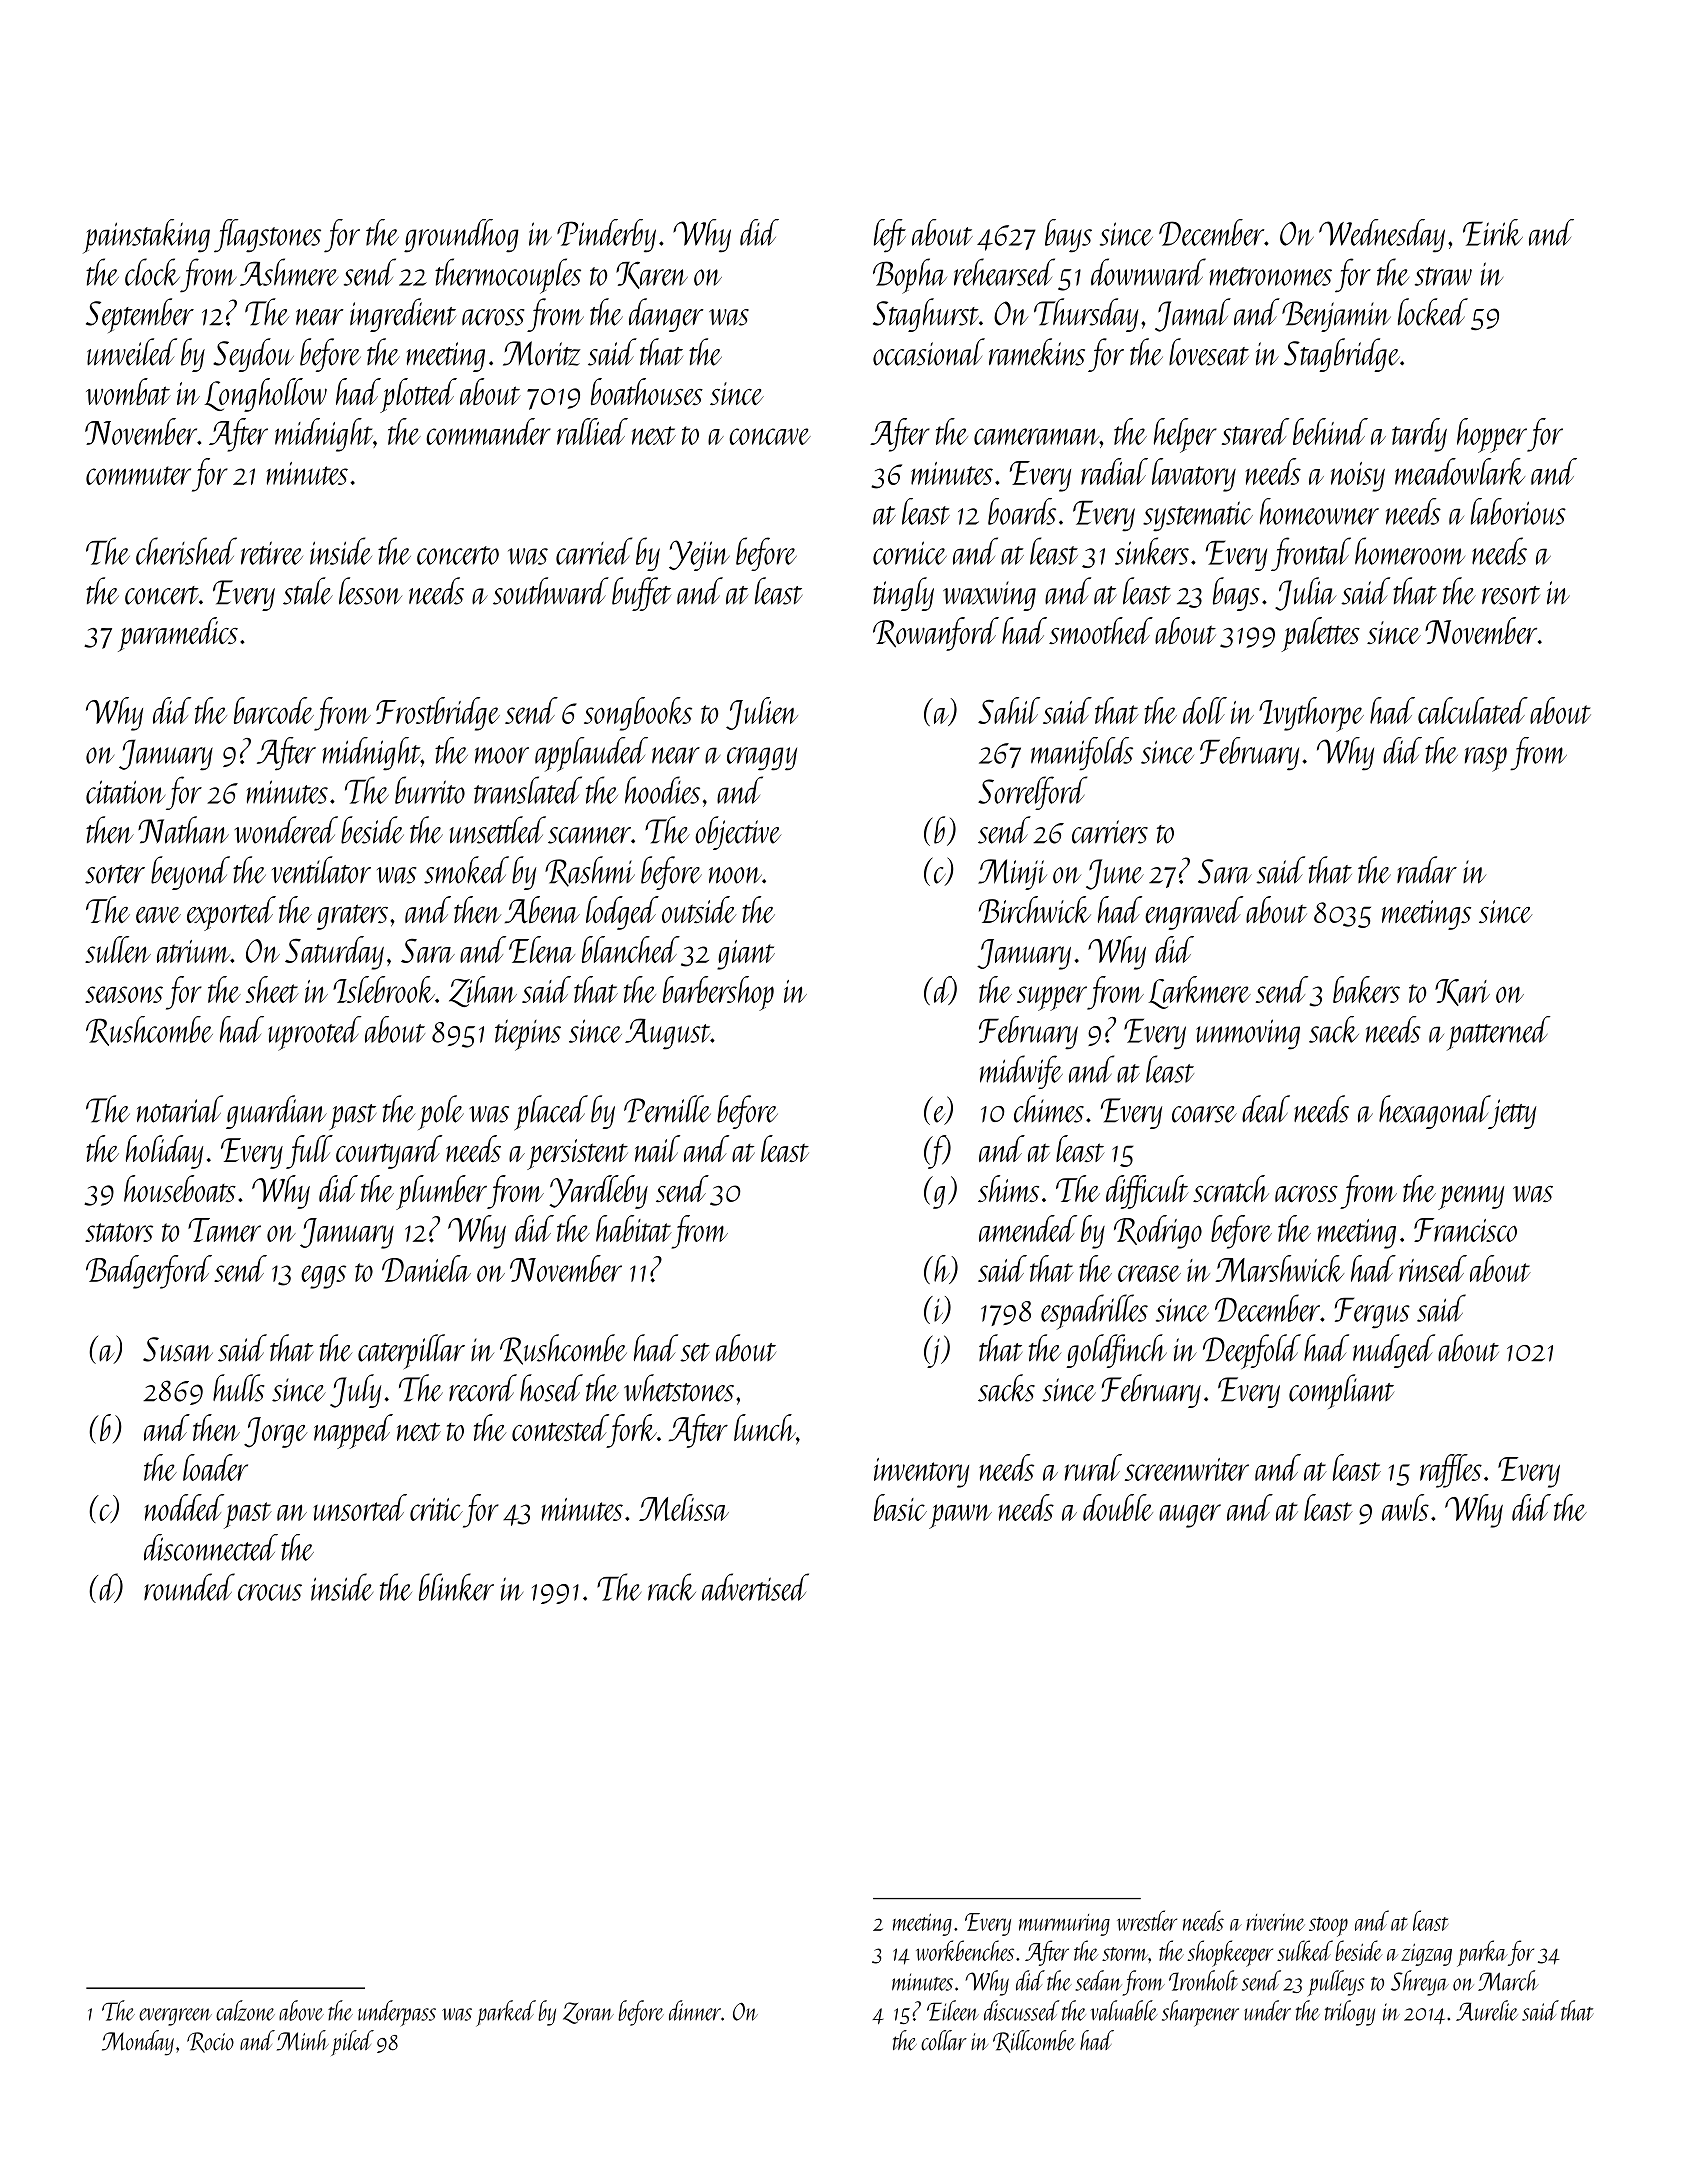 The width and height of the screenshot is (1683, 2178). I want to click on Monday, so click(138, 2043).
